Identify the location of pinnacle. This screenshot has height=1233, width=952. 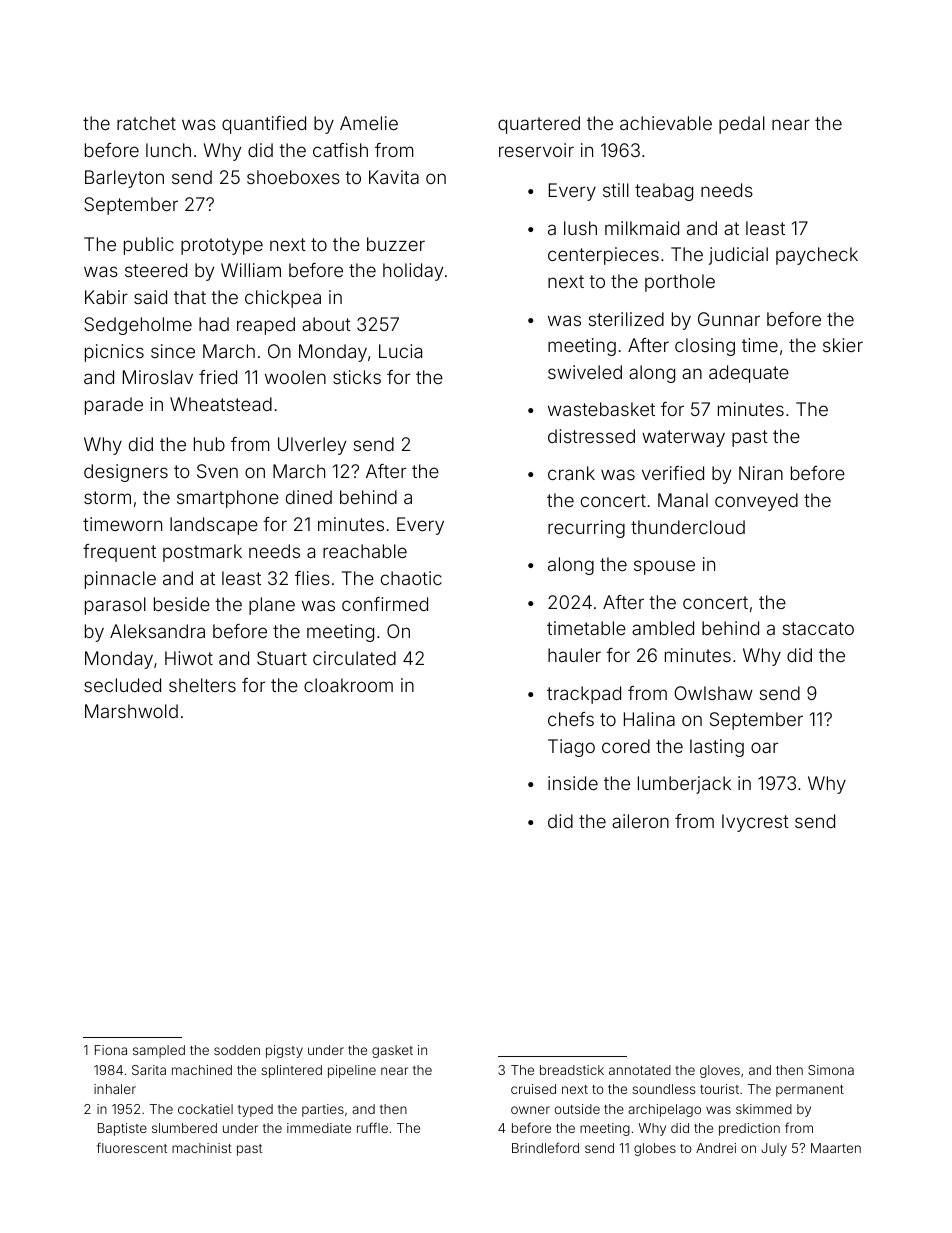
(120, 580).
